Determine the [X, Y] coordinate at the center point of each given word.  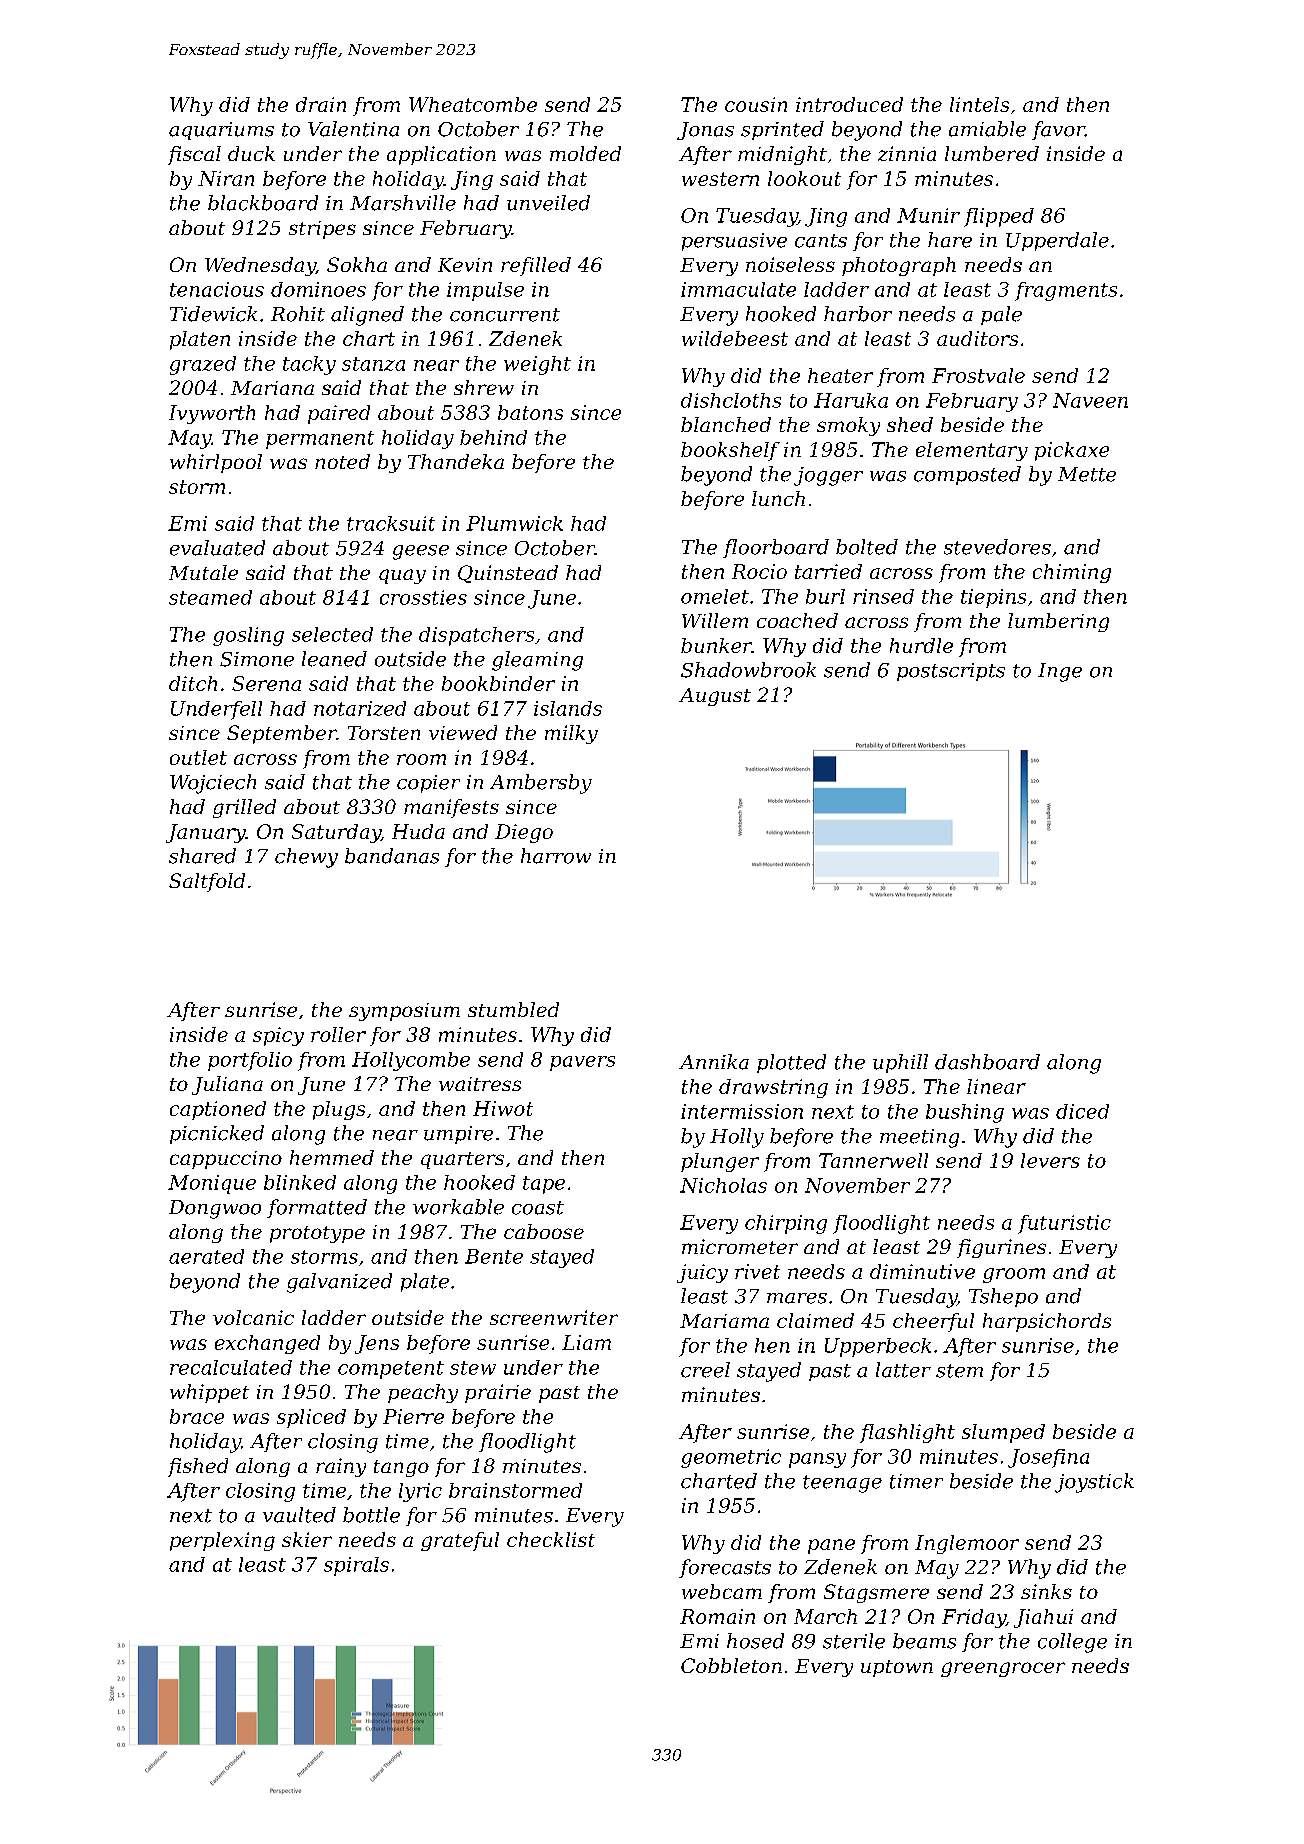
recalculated [231, 1367]
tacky [309, 365]
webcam [722, 1591]
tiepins [993, 598]
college [1072, 1643]
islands [568, 708]
